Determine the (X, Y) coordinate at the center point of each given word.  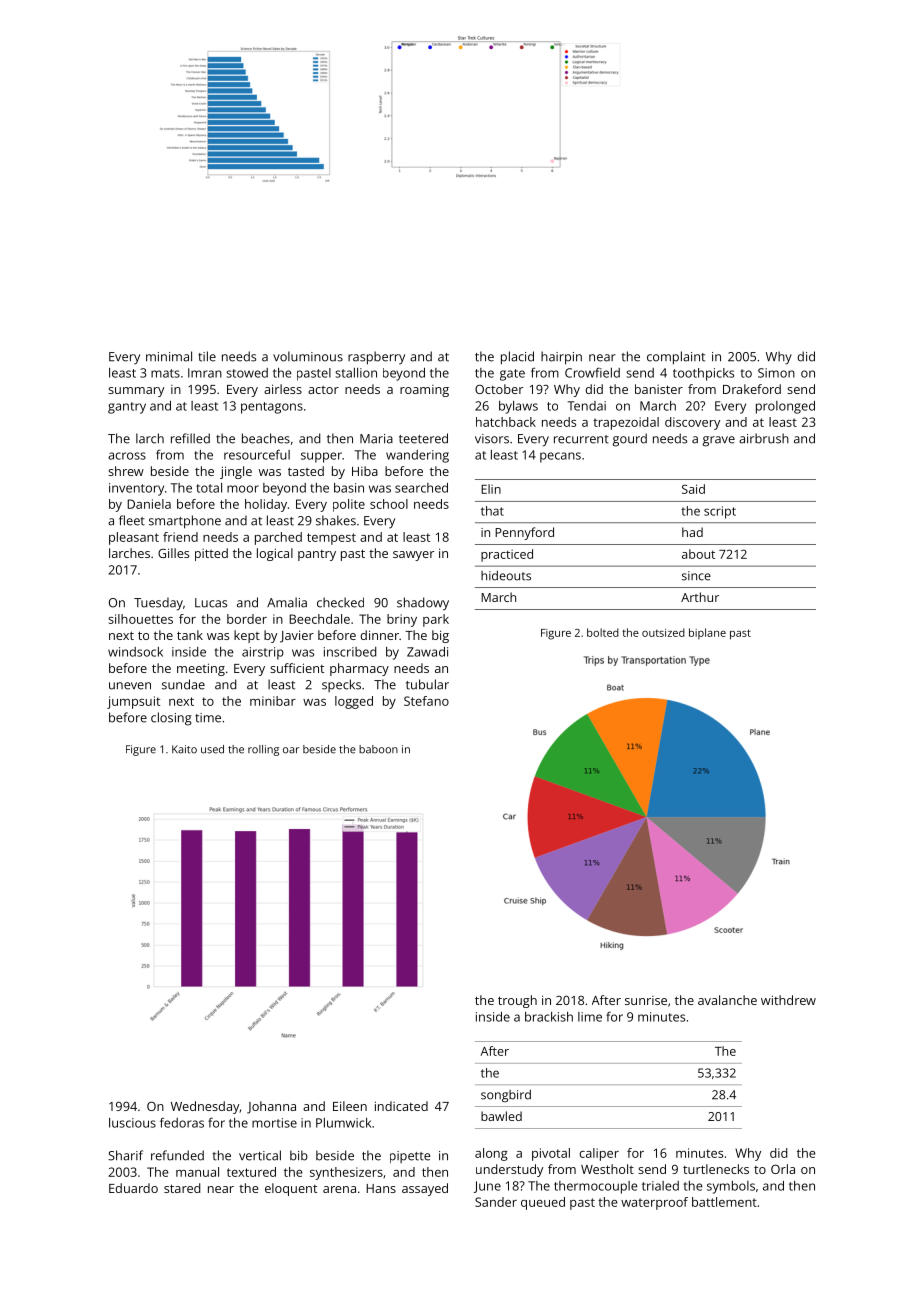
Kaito (184, 749)
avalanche (727, 1000)
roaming (424, 391)
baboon (378, 749)
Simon (776, 373)
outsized (663, 632)
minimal (169, 356)
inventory (136, 489)
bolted (603, 632)
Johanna (271, 1107)
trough (517, 1001)
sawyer (413, 556)
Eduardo (133, 1188)
